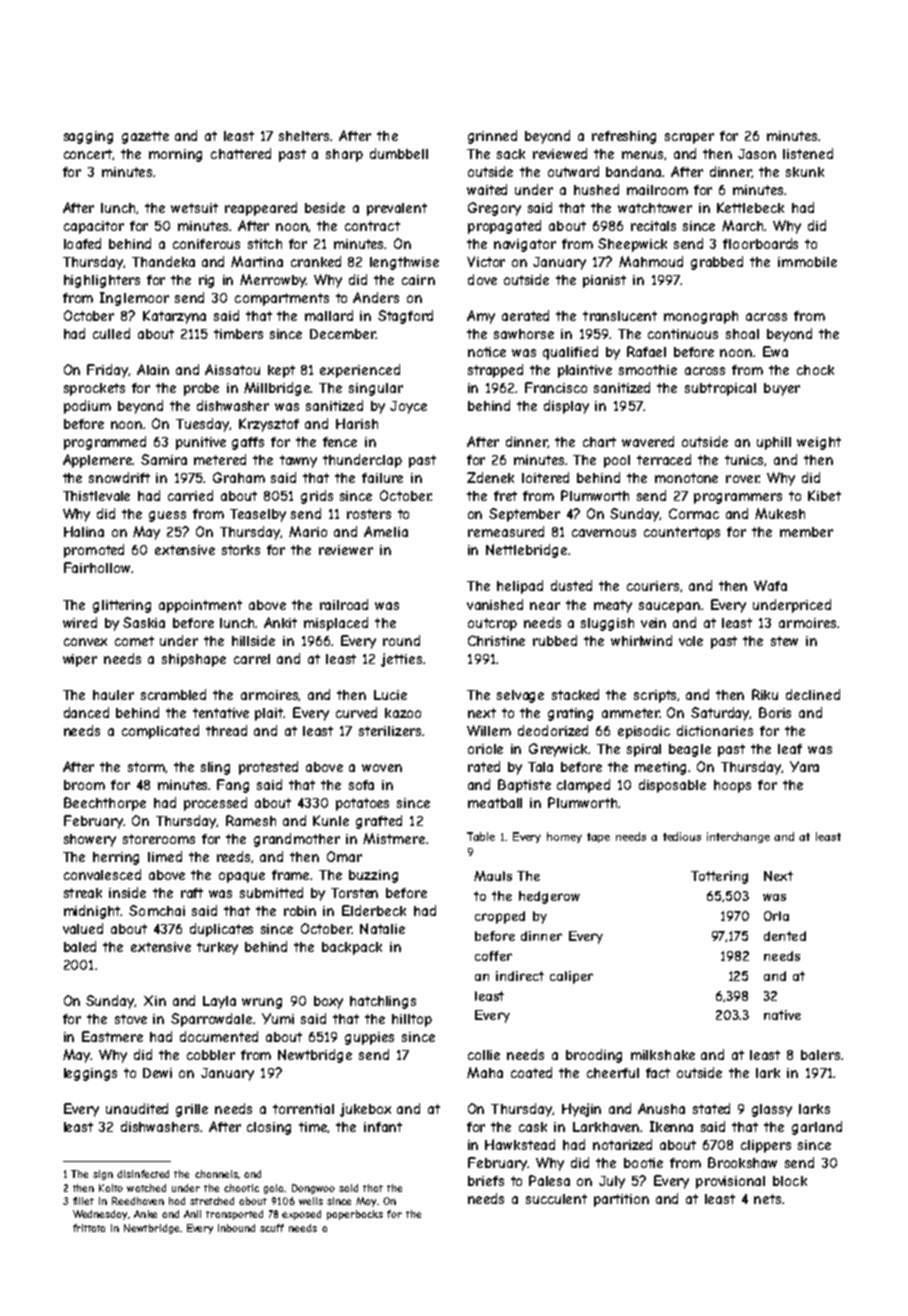 The height and width of the screenshot is (1316, 908). I want to click on frittata, so click(89, 1228).
